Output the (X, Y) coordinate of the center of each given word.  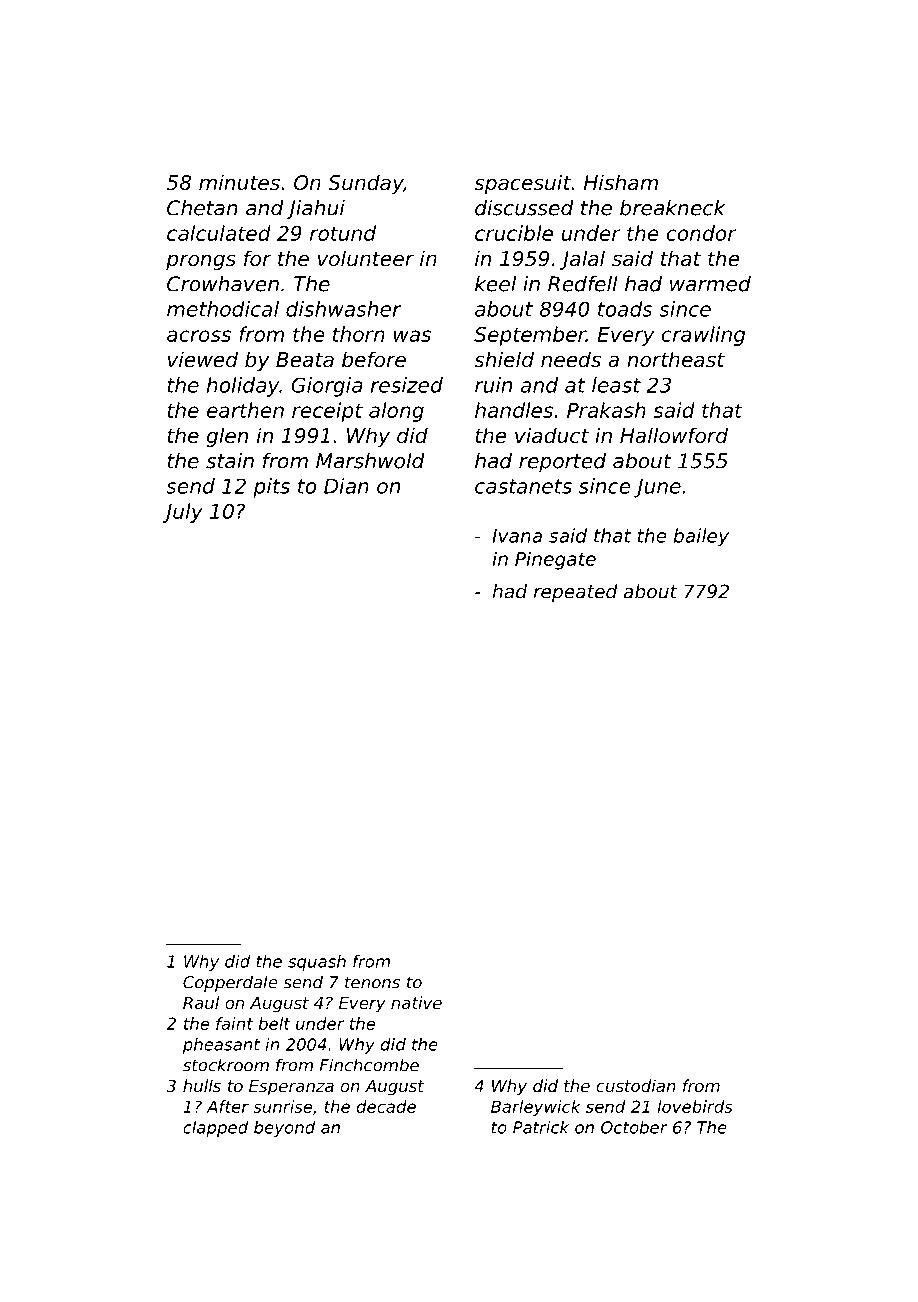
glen (227, 437)
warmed (710, 284)
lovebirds (695, 1106)
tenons (372, 982)
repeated (576, 593)
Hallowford (674, 435)
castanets (523, 486)
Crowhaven (223, 284)
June (657, 488)
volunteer (366, 258)
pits (271, 488)
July (183, 513)
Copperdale (230, 983)
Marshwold (370, 461)
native (416, 1002)
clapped (215, 1129)
